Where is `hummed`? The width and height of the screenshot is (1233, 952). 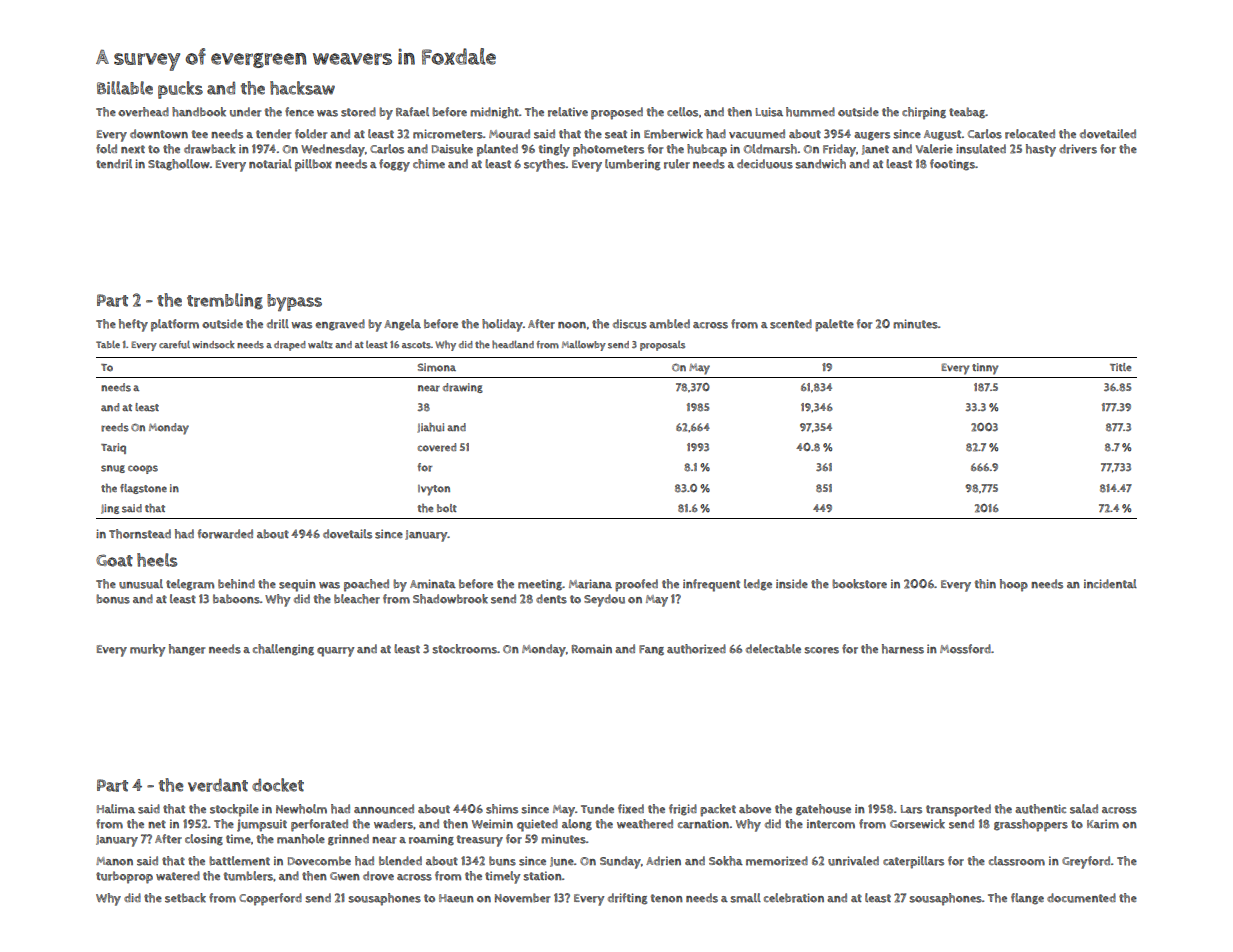
hummed is located at coordinates (810, 112).
